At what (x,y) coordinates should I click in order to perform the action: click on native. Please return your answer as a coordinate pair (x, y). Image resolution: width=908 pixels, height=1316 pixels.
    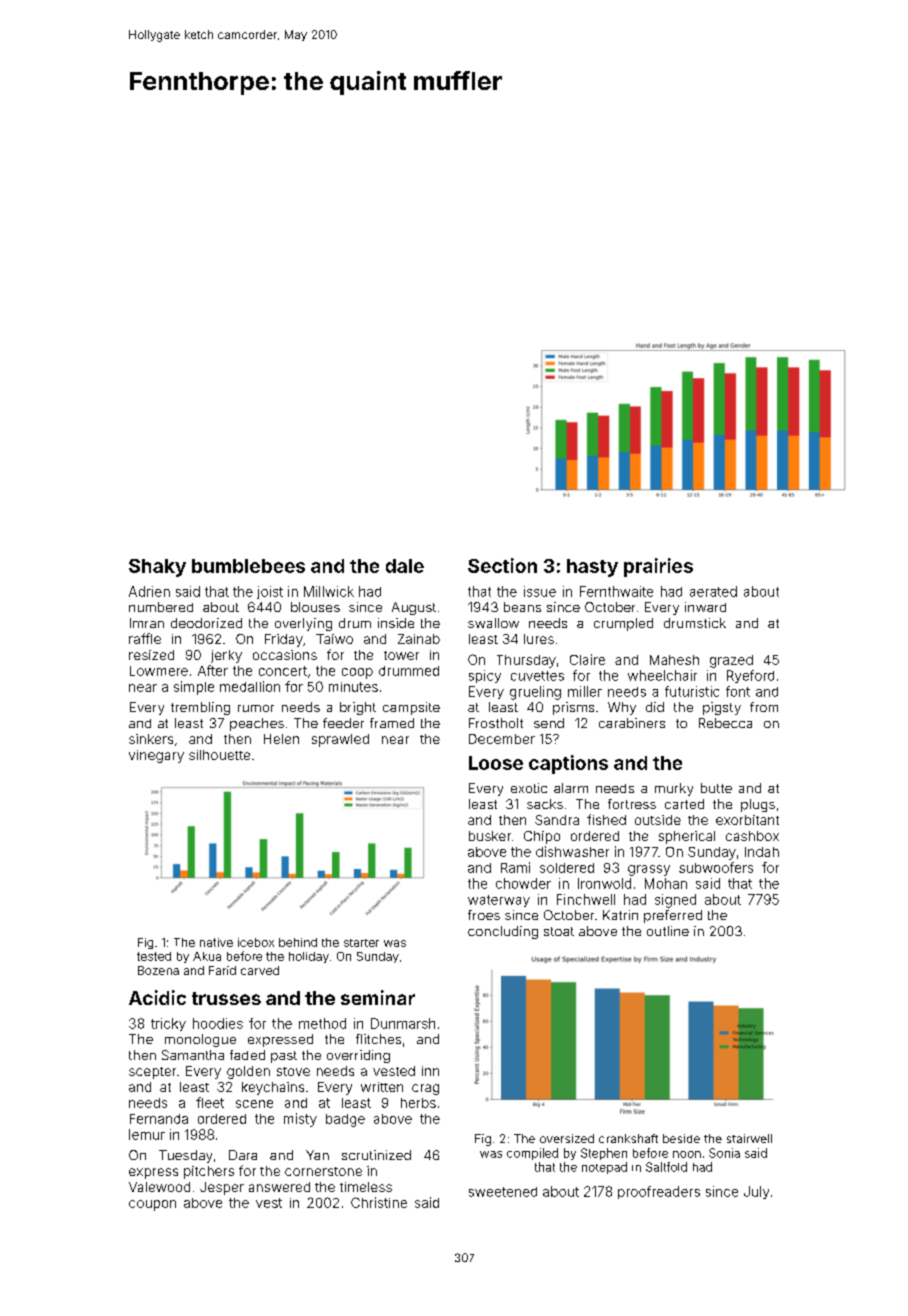
    Looking at the image, I should click on (216, 942).
